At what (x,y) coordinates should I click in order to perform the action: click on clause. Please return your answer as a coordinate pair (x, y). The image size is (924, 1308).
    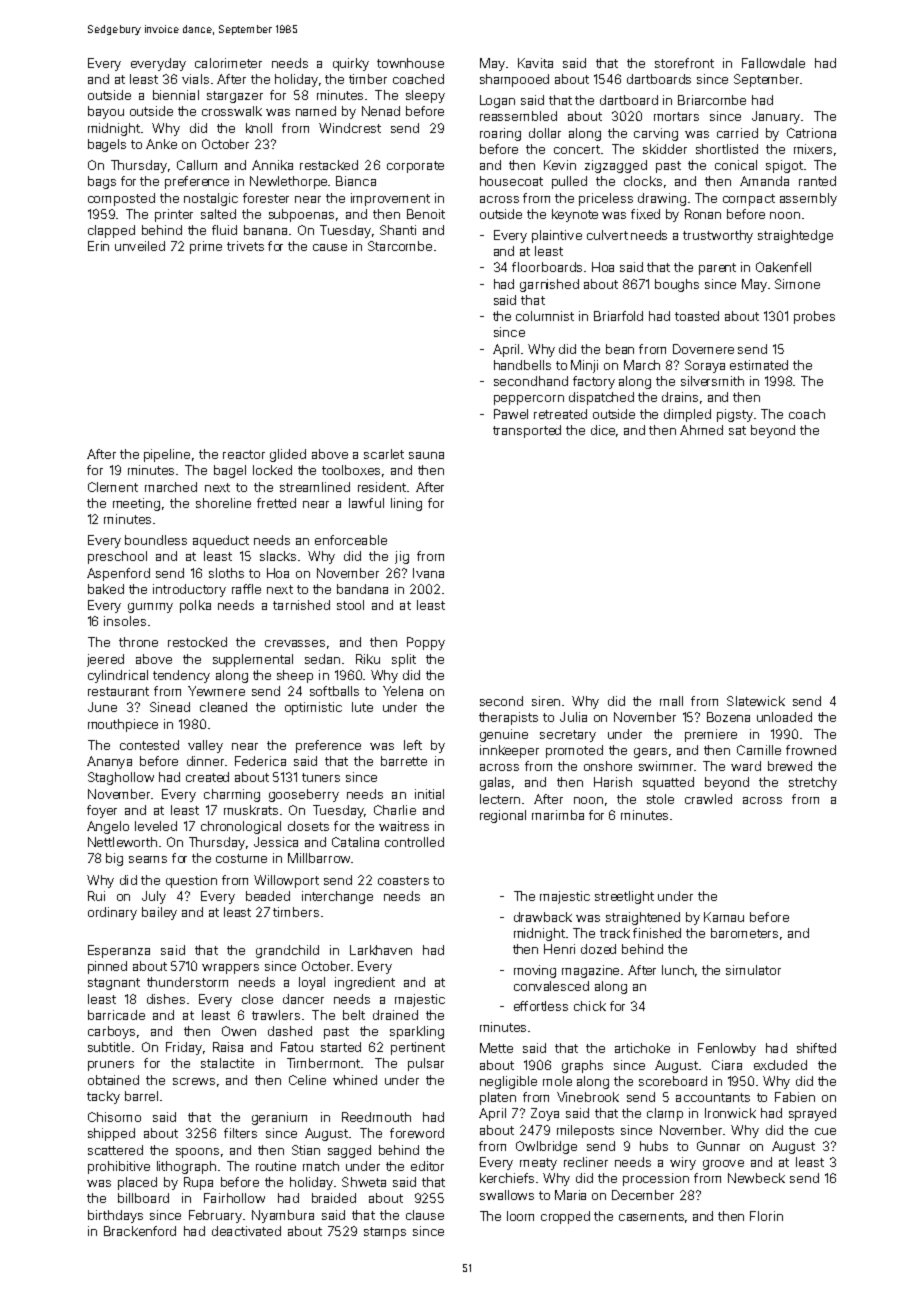
    Looking at the image, I should click on (425, 1215).
